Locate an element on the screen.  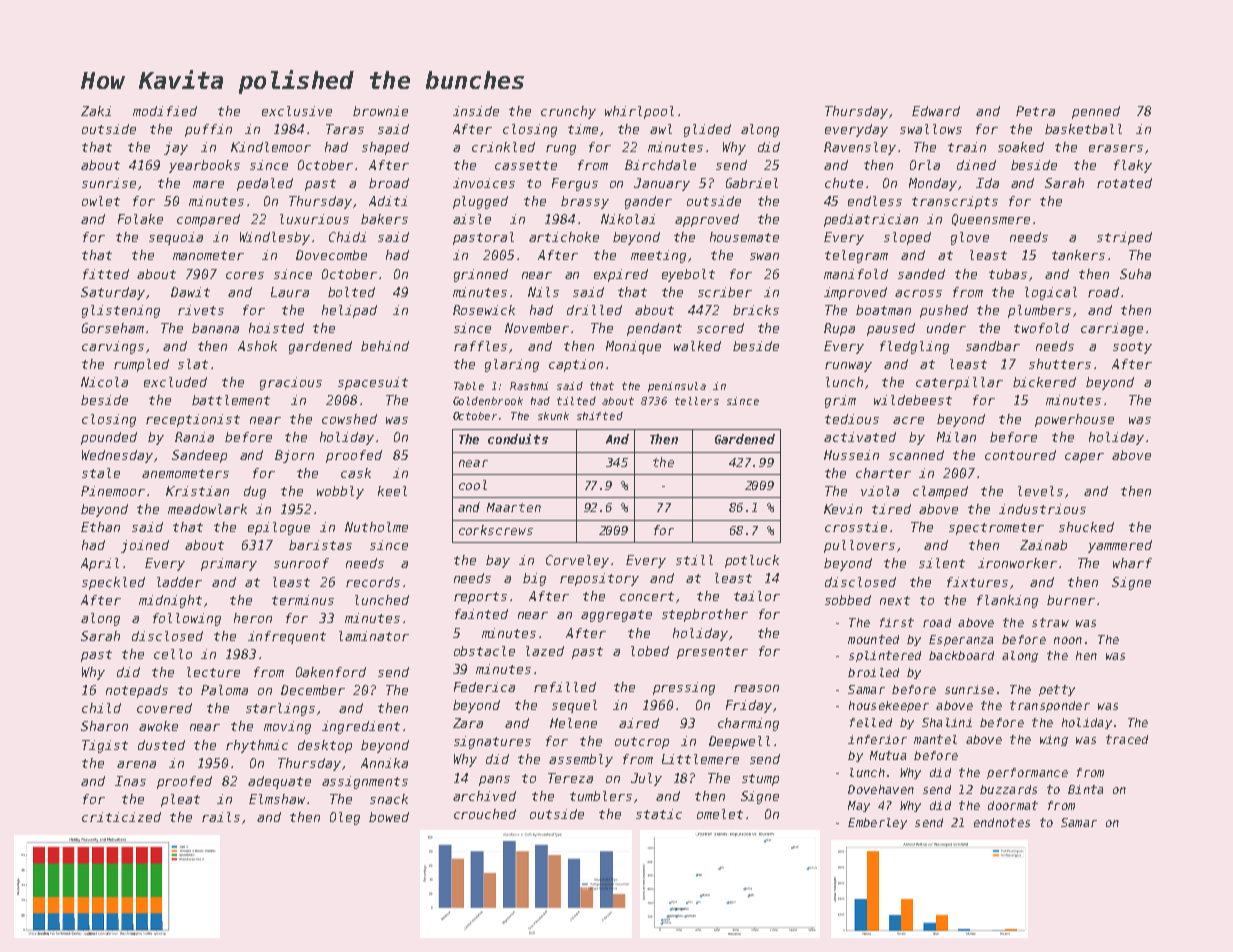
swallows is located at coordinates (931, 129).
